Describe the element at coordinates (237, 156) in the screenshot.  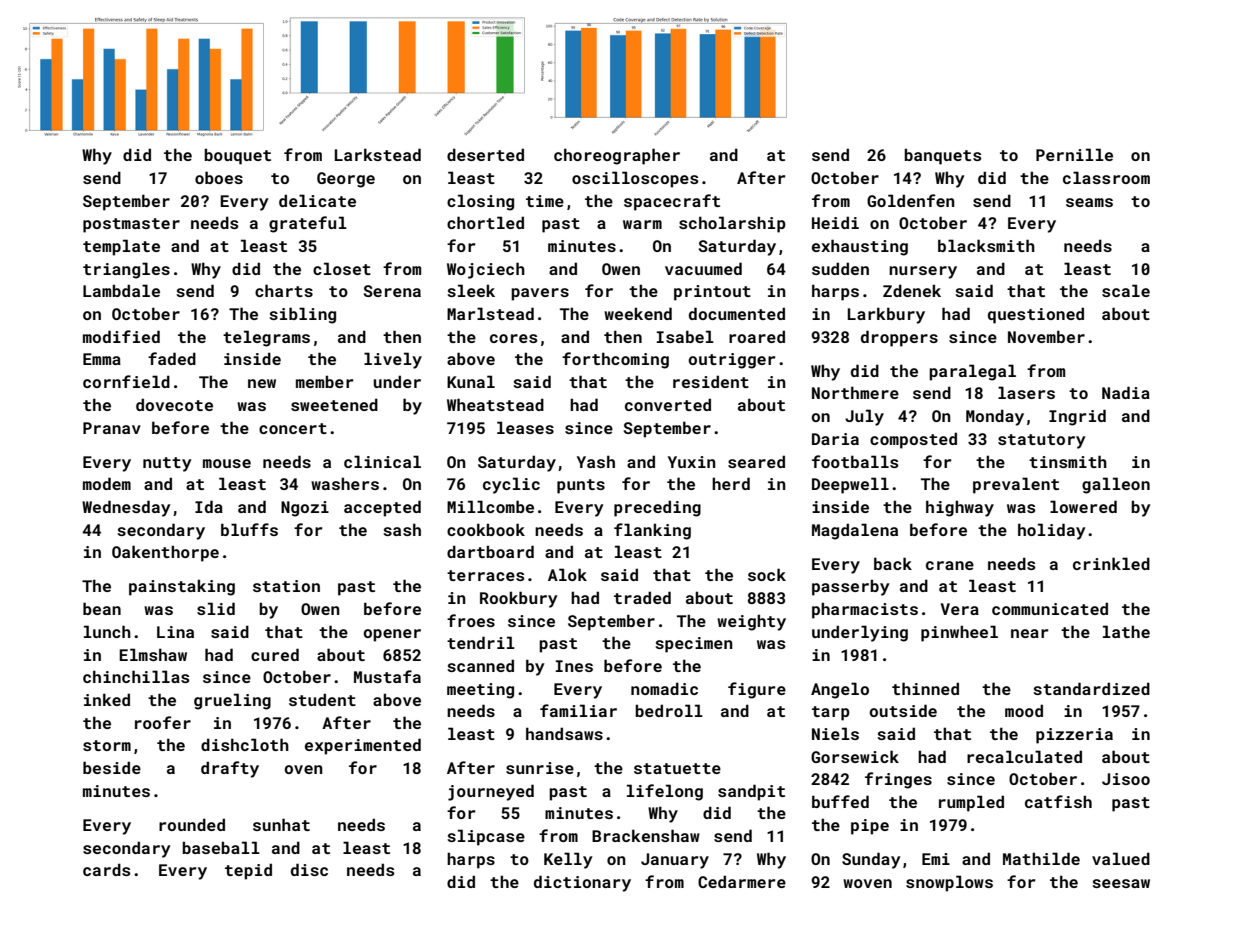
I see `bouquet` at that location.
